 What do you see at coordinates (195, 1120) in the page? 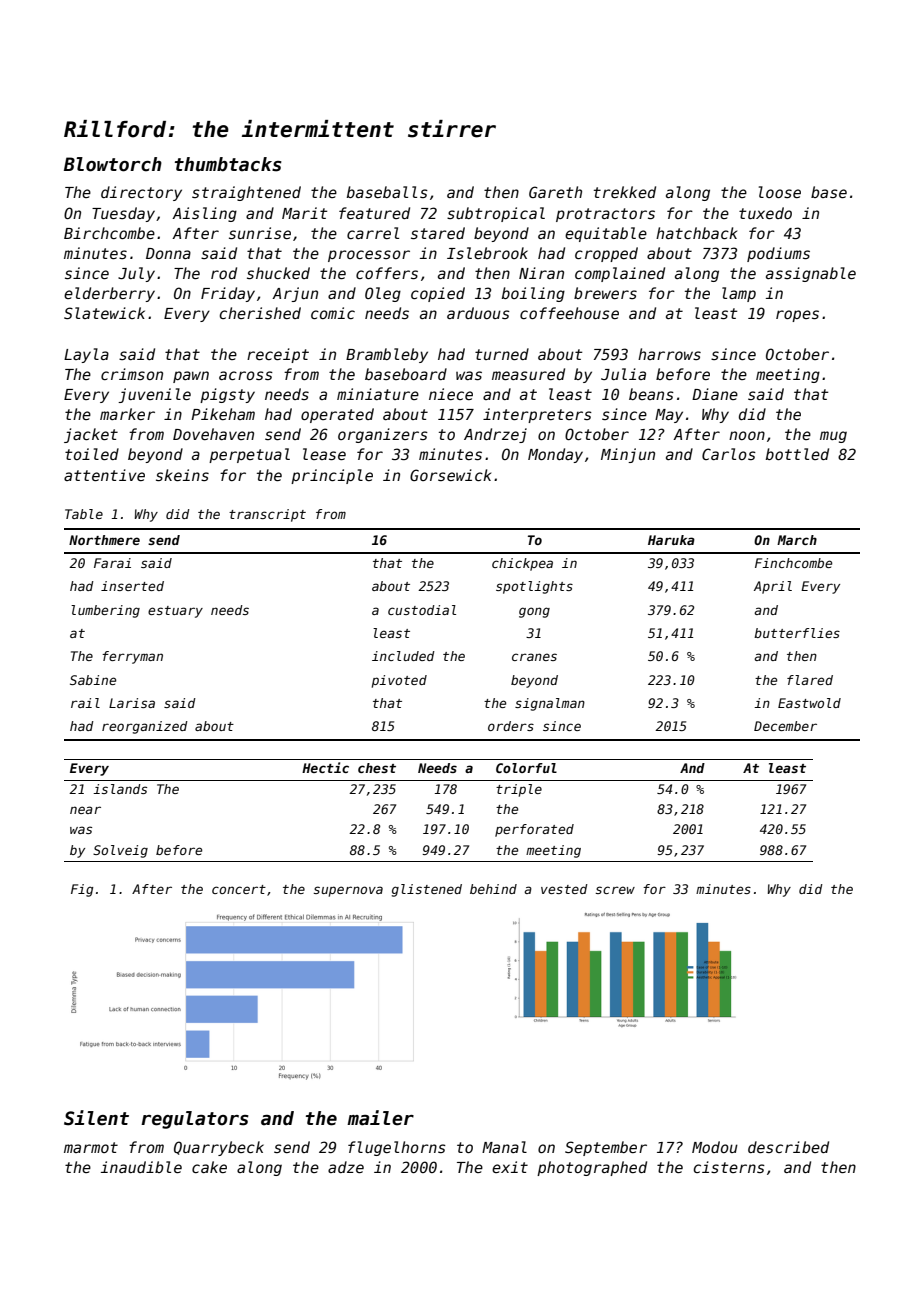
I see `regulators` at bounding box center [195, 1120].
